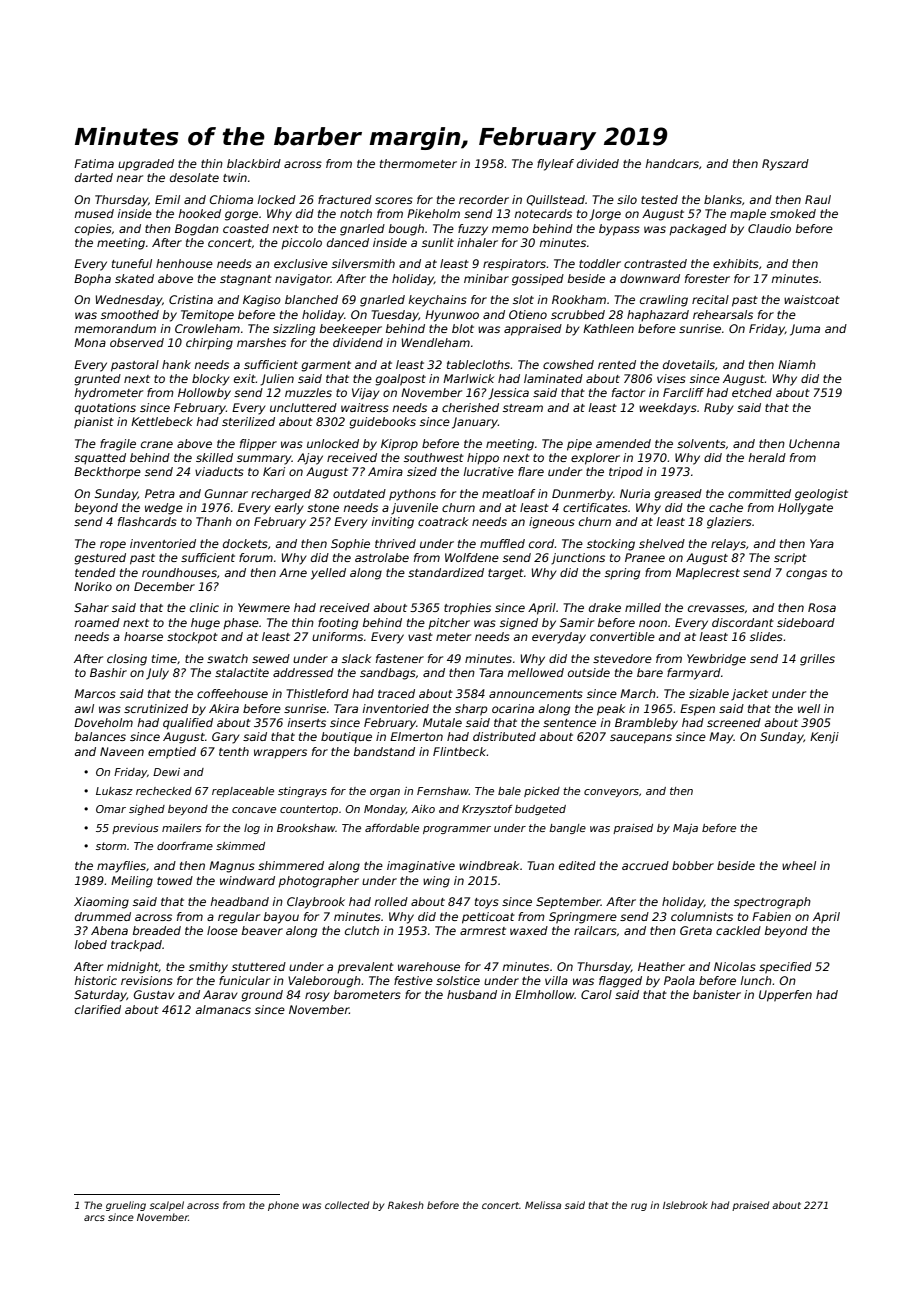  What do you see at coordinates (726, 507) in the page?
I see `cache` at bounding box center [726, 507].
